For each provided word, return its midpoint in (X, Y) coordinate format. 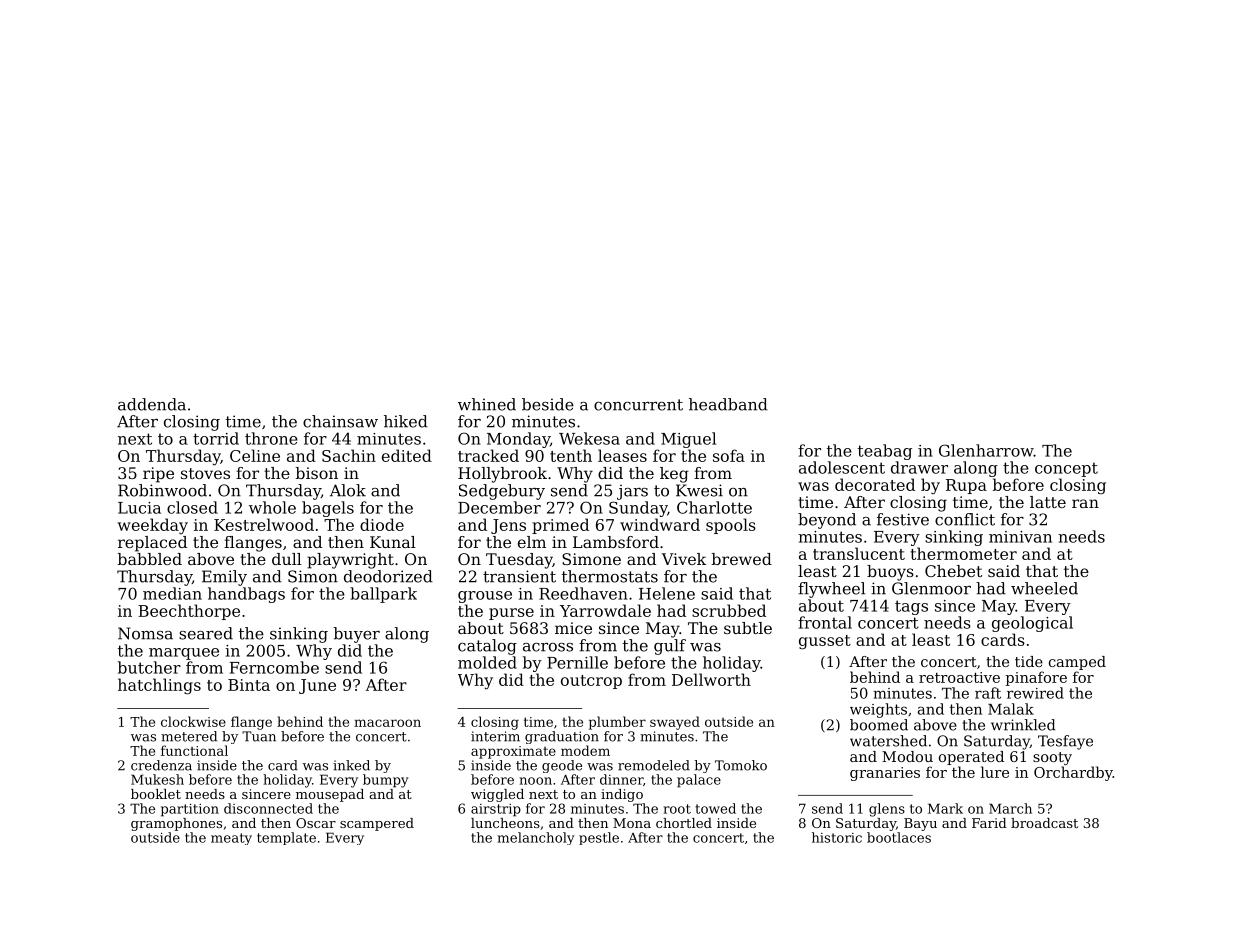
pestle (599, 838)
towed (715, 808)
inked (351, 765)
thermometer (963, 553)
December (499, 507)
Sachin (349, 455)
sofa (729, 455)
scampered (377, 824)
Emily (224, 578)
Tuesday (519, 561)
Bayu (920, 824)
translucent (859, 553)
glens (887, 810)
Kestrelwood (264, 524)
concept (1066, 469)
